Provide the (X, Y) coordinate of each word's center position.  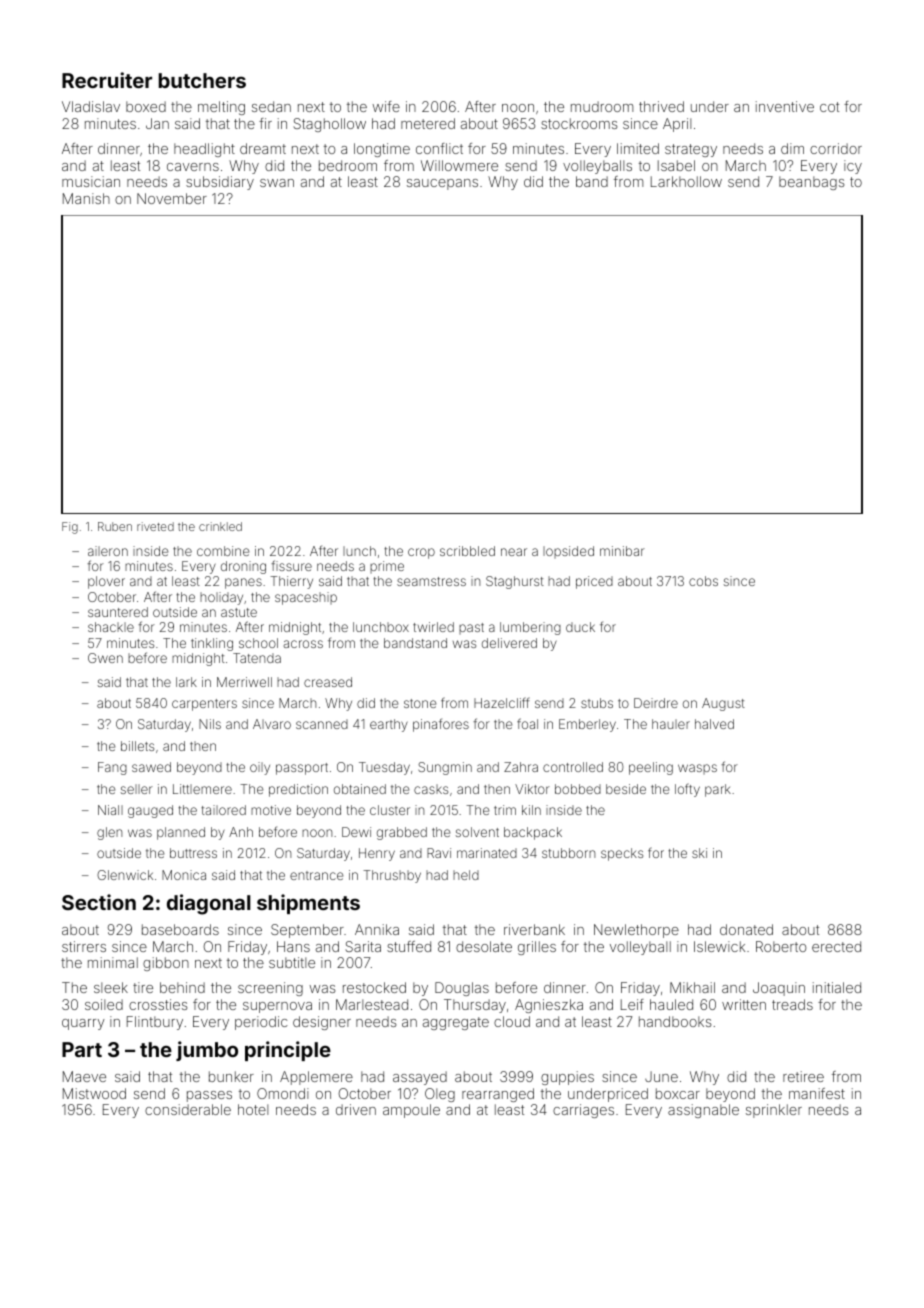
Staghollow (329, 125)
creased (328, 682)
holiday (221, 598)
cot (829, 107)
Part (82, 1049)
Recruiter (107, 80)
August (723, 704)
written (744, 1004)
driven (356, 1109)
